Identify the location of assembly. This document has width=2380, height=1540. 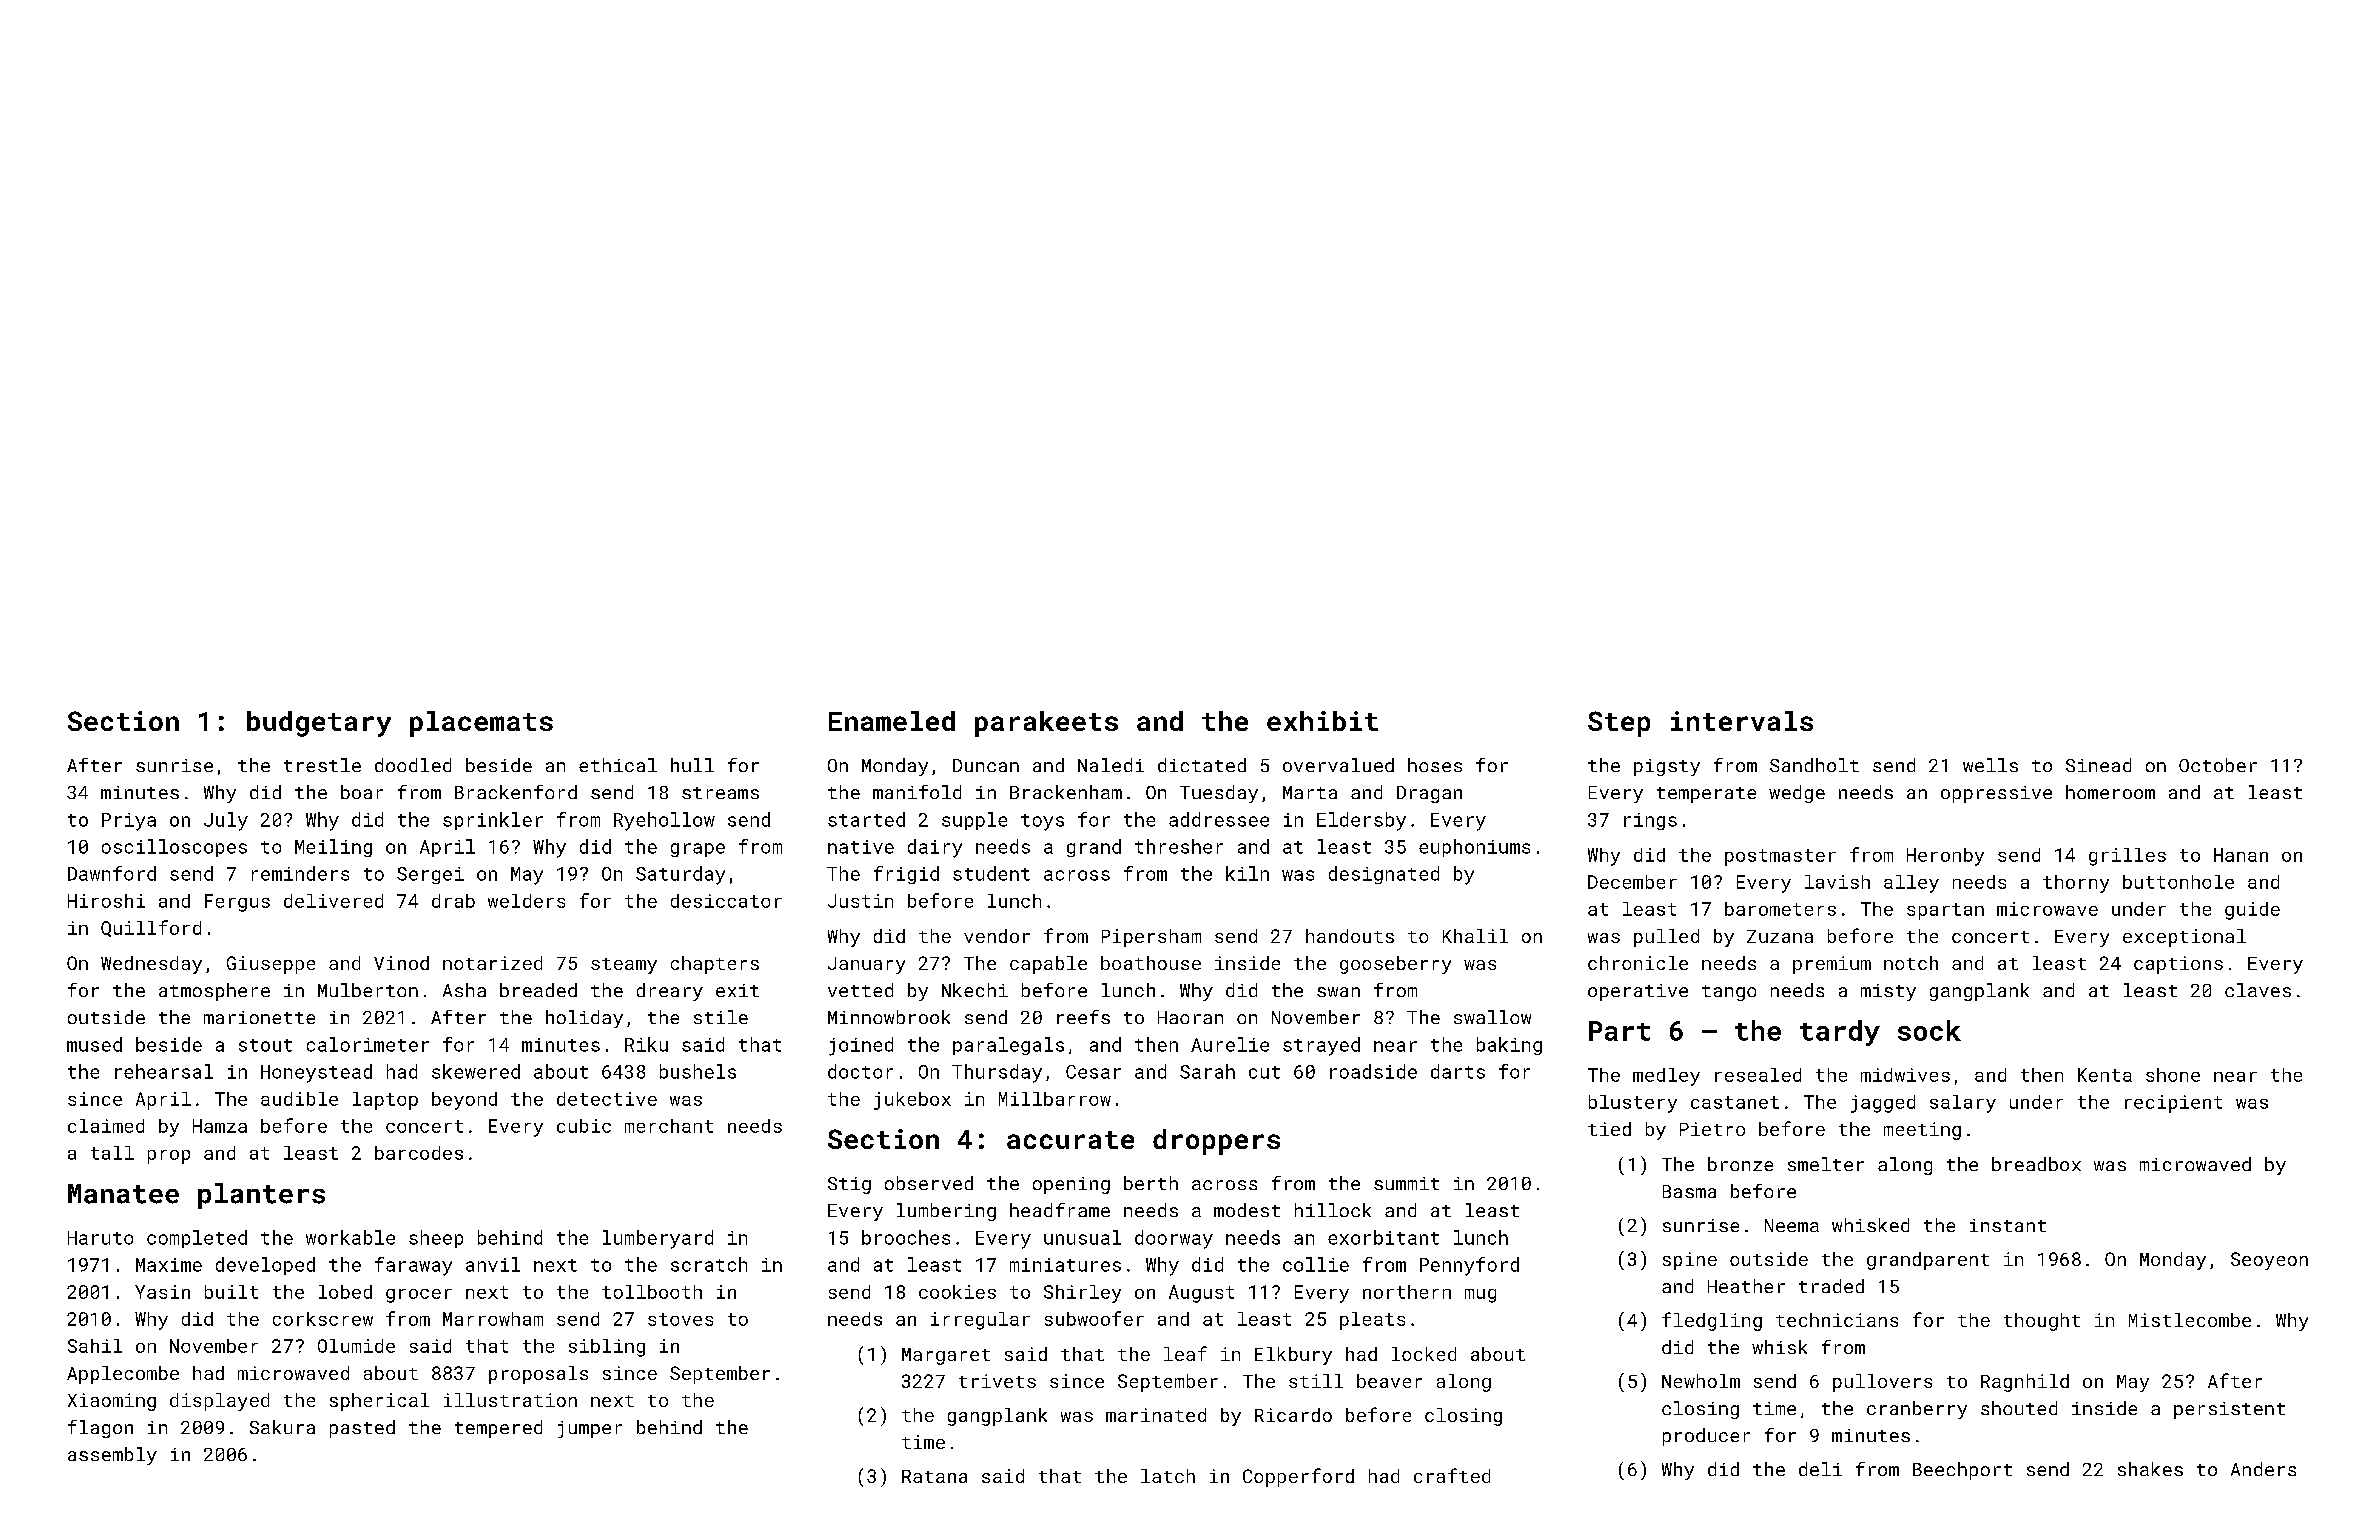
(112, 1456).
